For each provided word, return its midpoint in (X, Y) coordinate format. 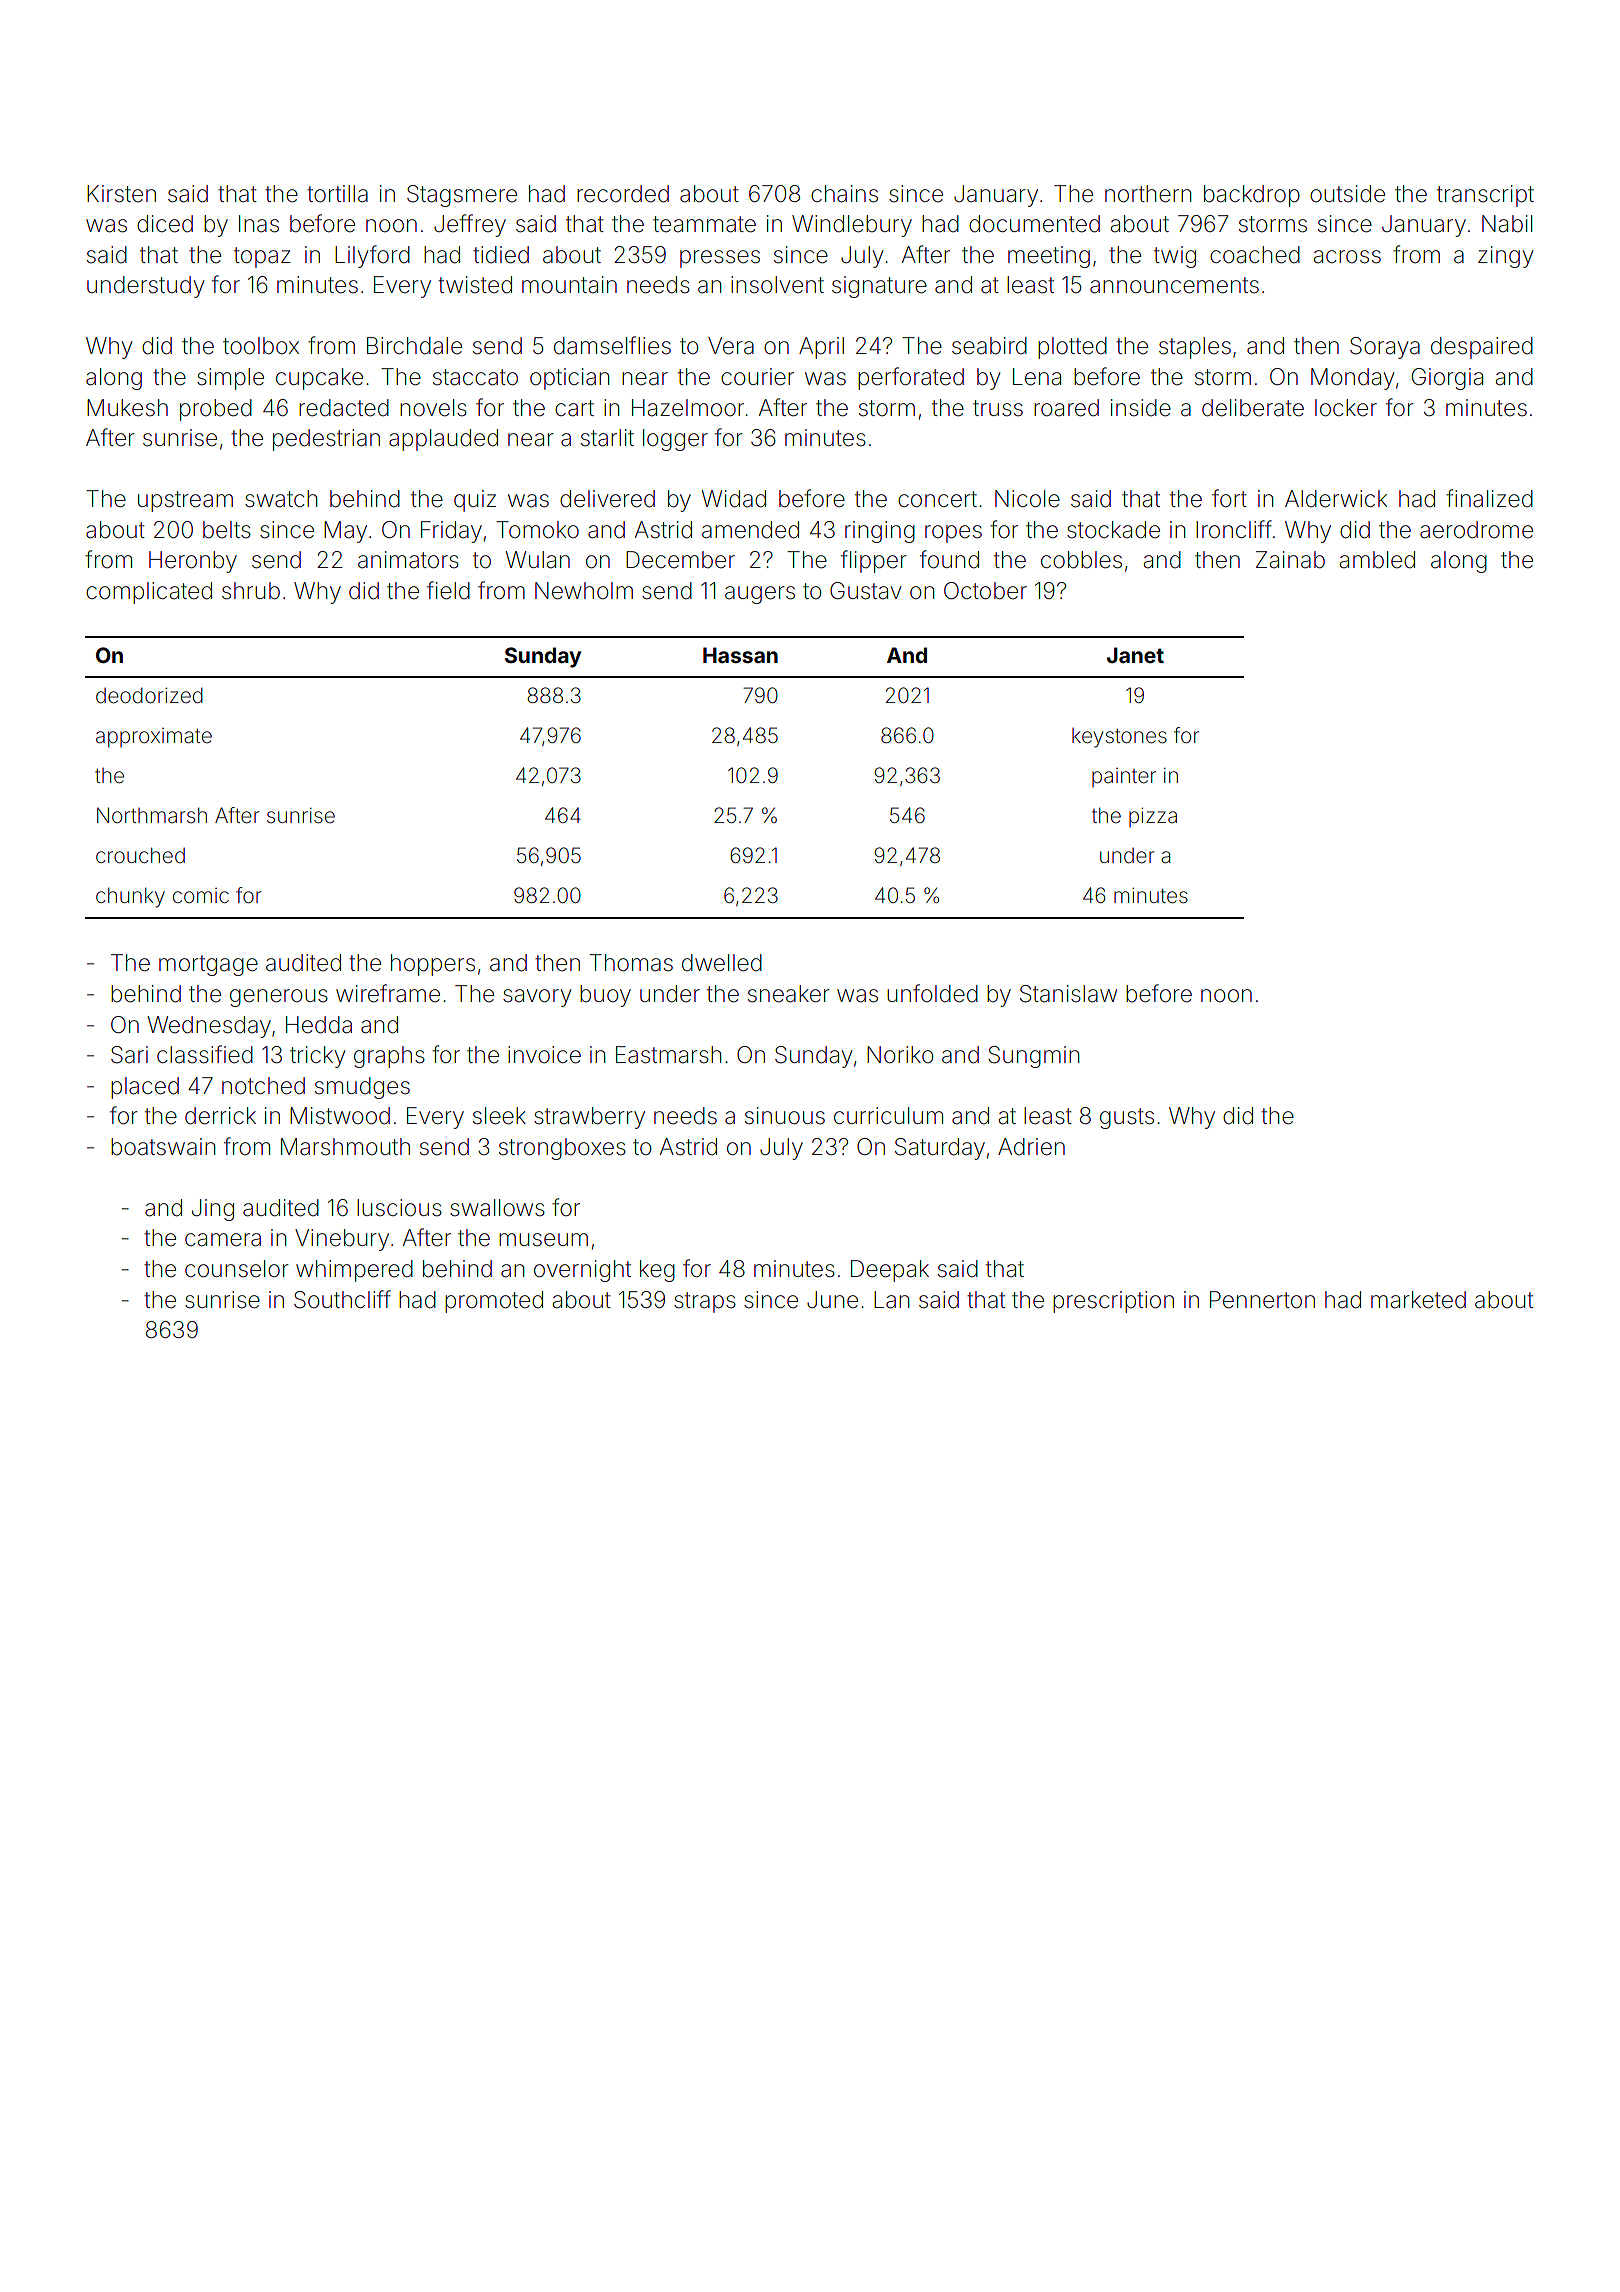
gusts (1127, 1118)
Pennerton (1262, 1300)
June (832, 1300)
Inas (259, 224)
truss (998, 408)
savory (537, 998)
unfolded (932, 993)
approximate (154, 737)
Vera (731, 346)
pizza (1153, 817)
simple (230, 379)
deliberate (1253, 408)
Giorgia (1447, 379)
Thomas (631, 963)
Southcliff (342, 1299)
